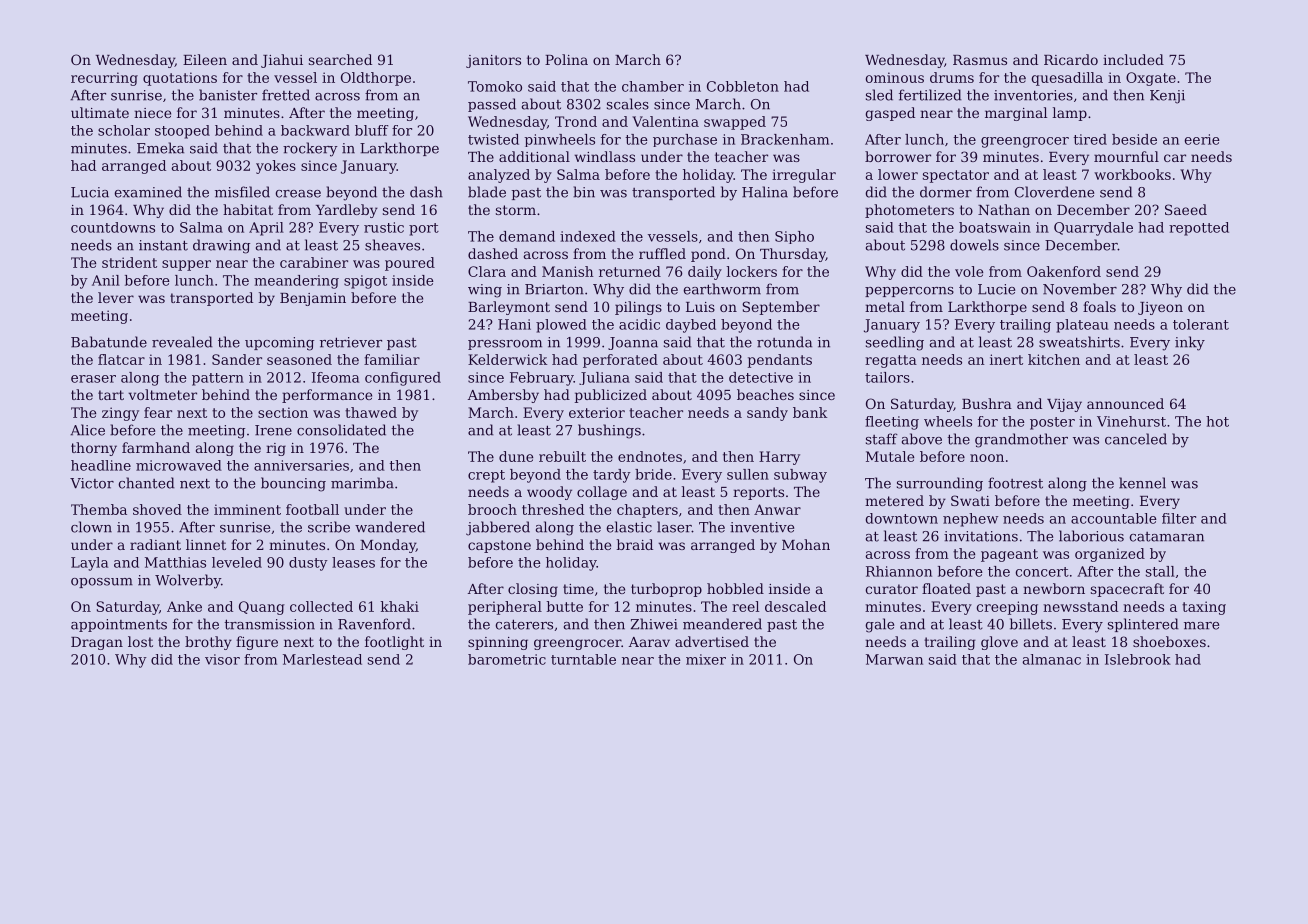 The width and height of the document is (1308, 924). I want to click on Polina, so click(566, 59).
